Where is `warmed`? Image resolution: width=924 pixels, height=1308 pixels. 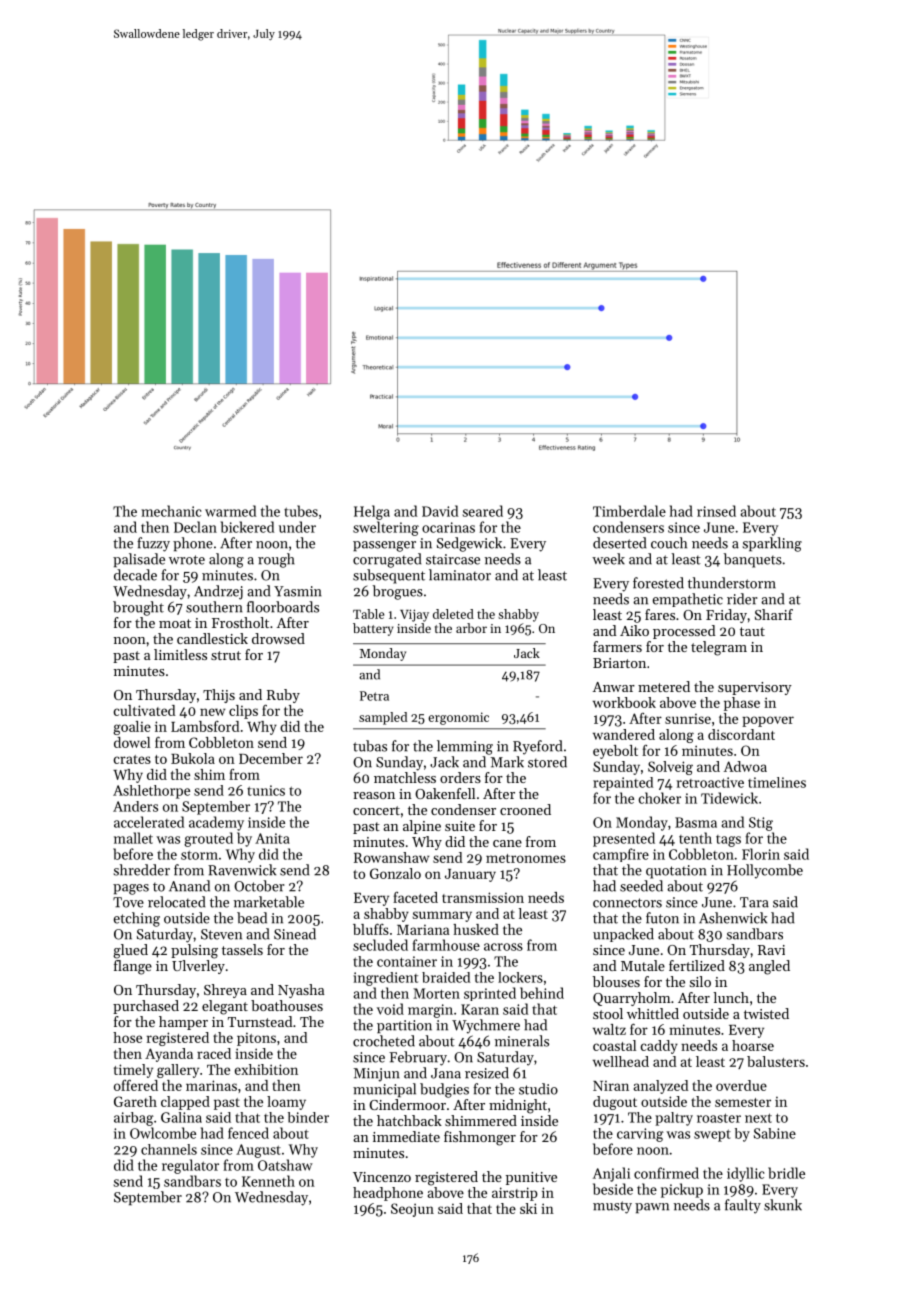
warmed is located at coordinates (230, 511).
